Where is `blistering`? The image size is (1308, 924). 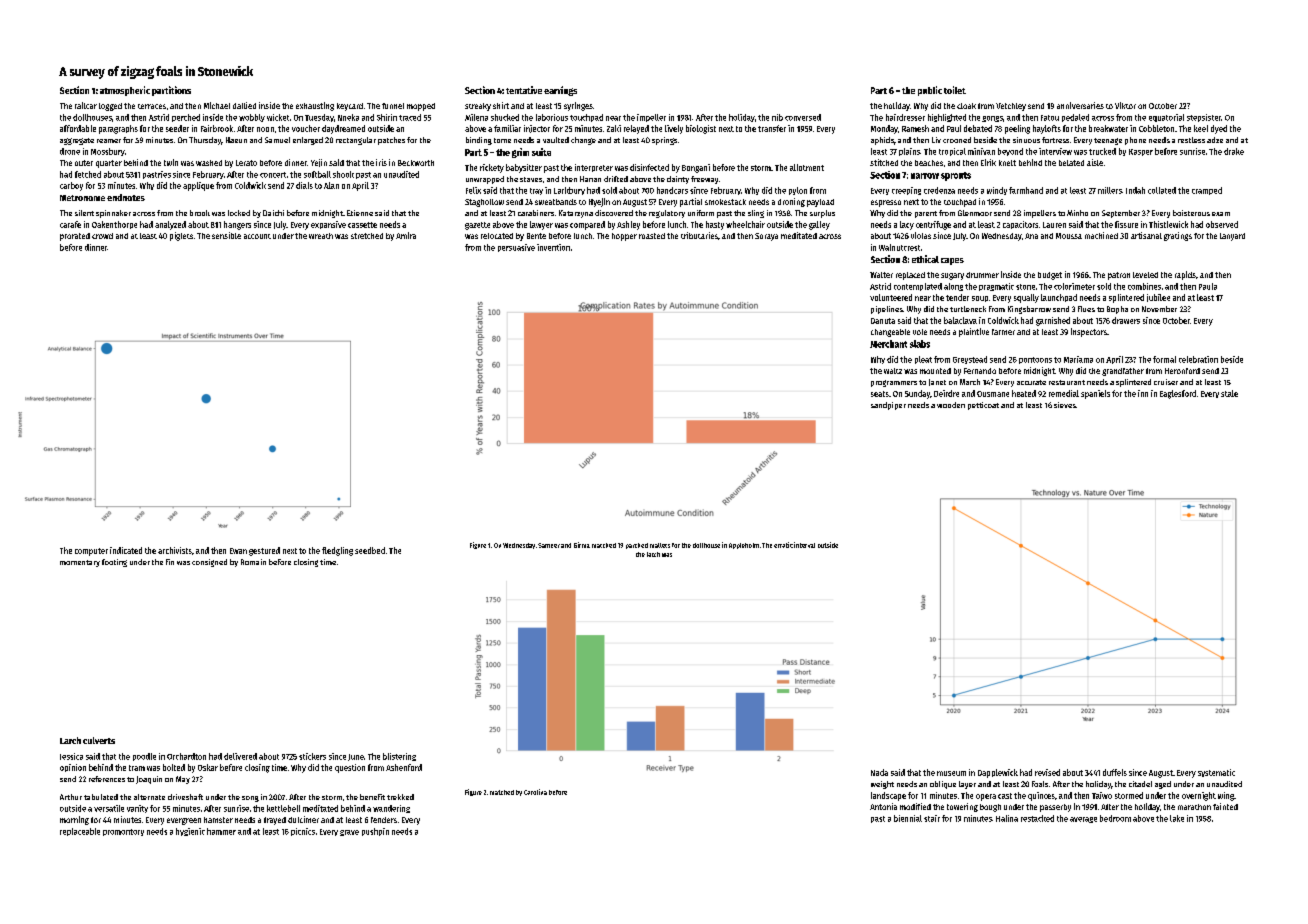 blistering is located at coordinates (399, 757).
